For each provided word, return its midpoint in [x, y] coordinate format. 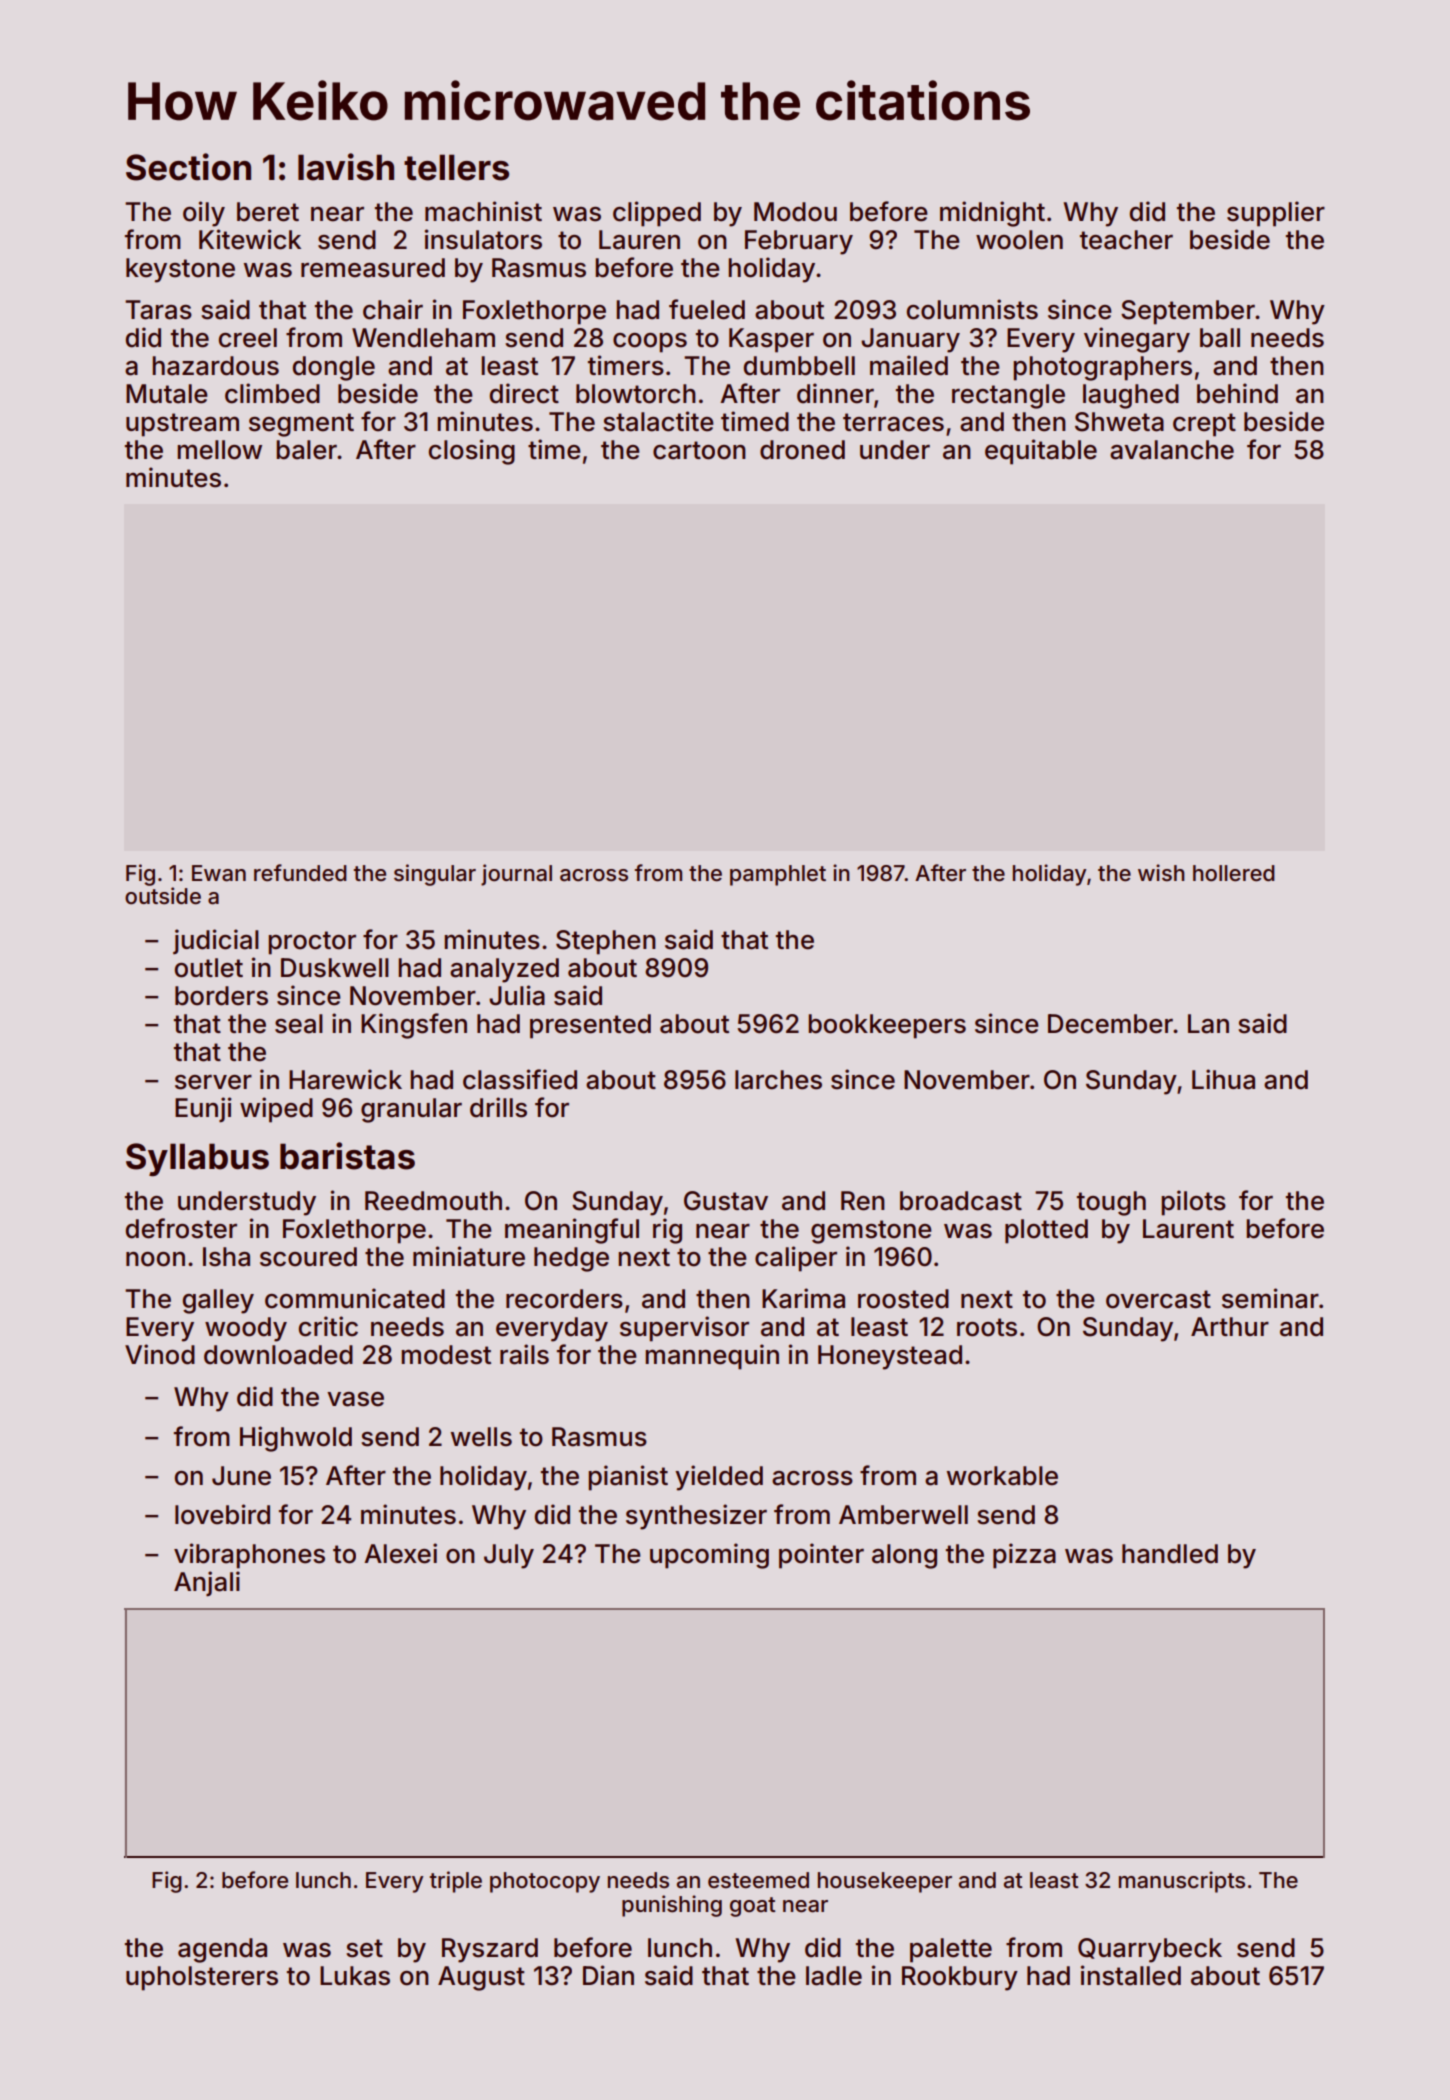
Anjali [207, 1584]
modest [446, 1355]
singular [435, 875]
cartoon [699, 450]
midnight [992, 214]
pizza [1024, 1556]
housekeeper [885, 1882]
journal [516, 875]
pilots [1193, 1203]
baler [306, 450]
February [799, 242]
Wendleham [423, 338]
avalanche [1172, 450]
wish [1161, 873]
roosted [903, 1299]
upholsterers [202, 1978]
